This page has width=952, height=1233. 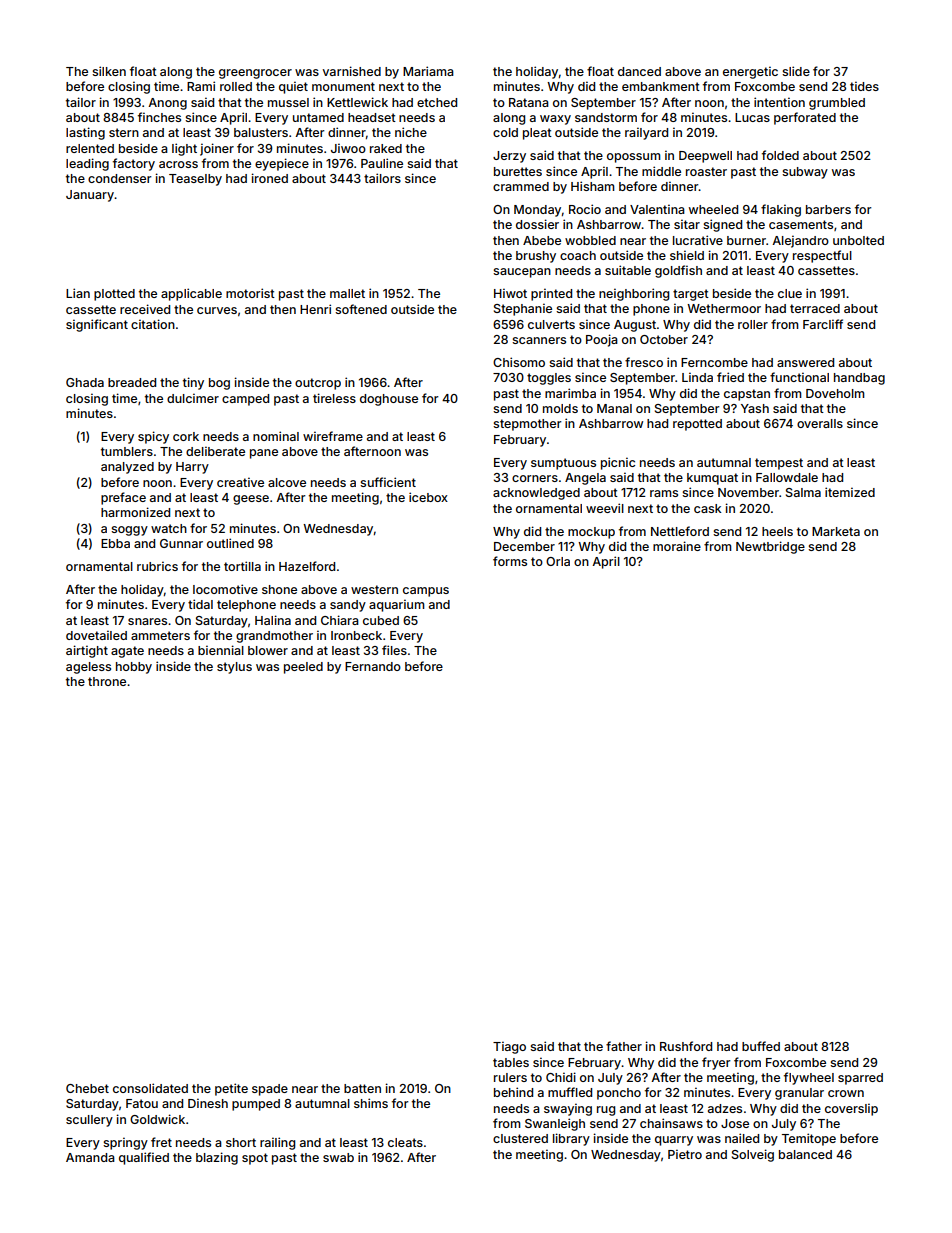 I want to click on balanced, so click(x=805, y=1154).
